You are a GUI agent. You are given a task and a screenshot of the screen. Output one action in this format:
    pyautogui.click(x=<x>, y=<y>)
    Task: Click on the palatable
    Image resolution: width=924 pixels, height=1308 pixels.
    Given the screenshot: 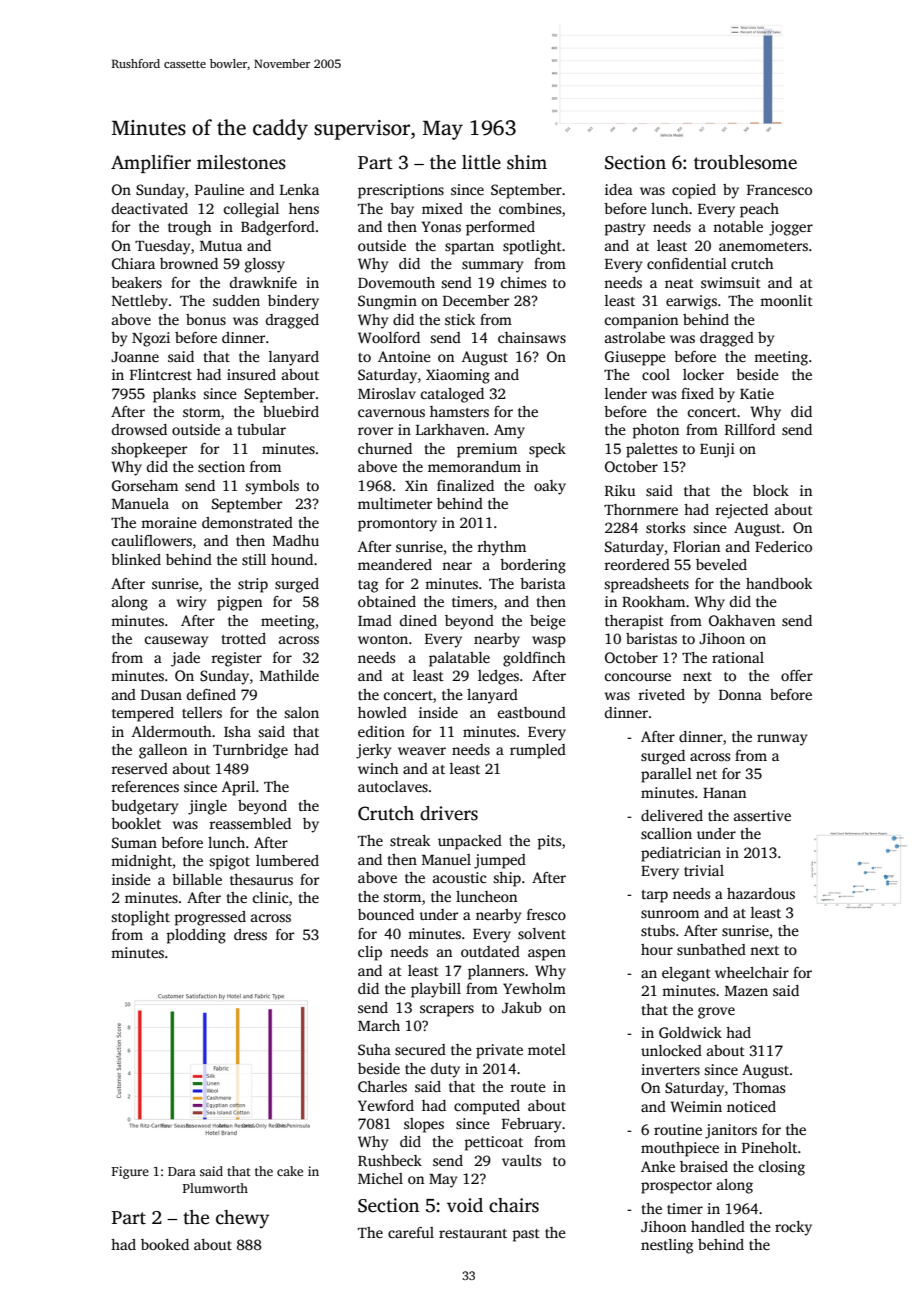 What is the action you would take?
    pyautogui.click(x=459, y=659)
